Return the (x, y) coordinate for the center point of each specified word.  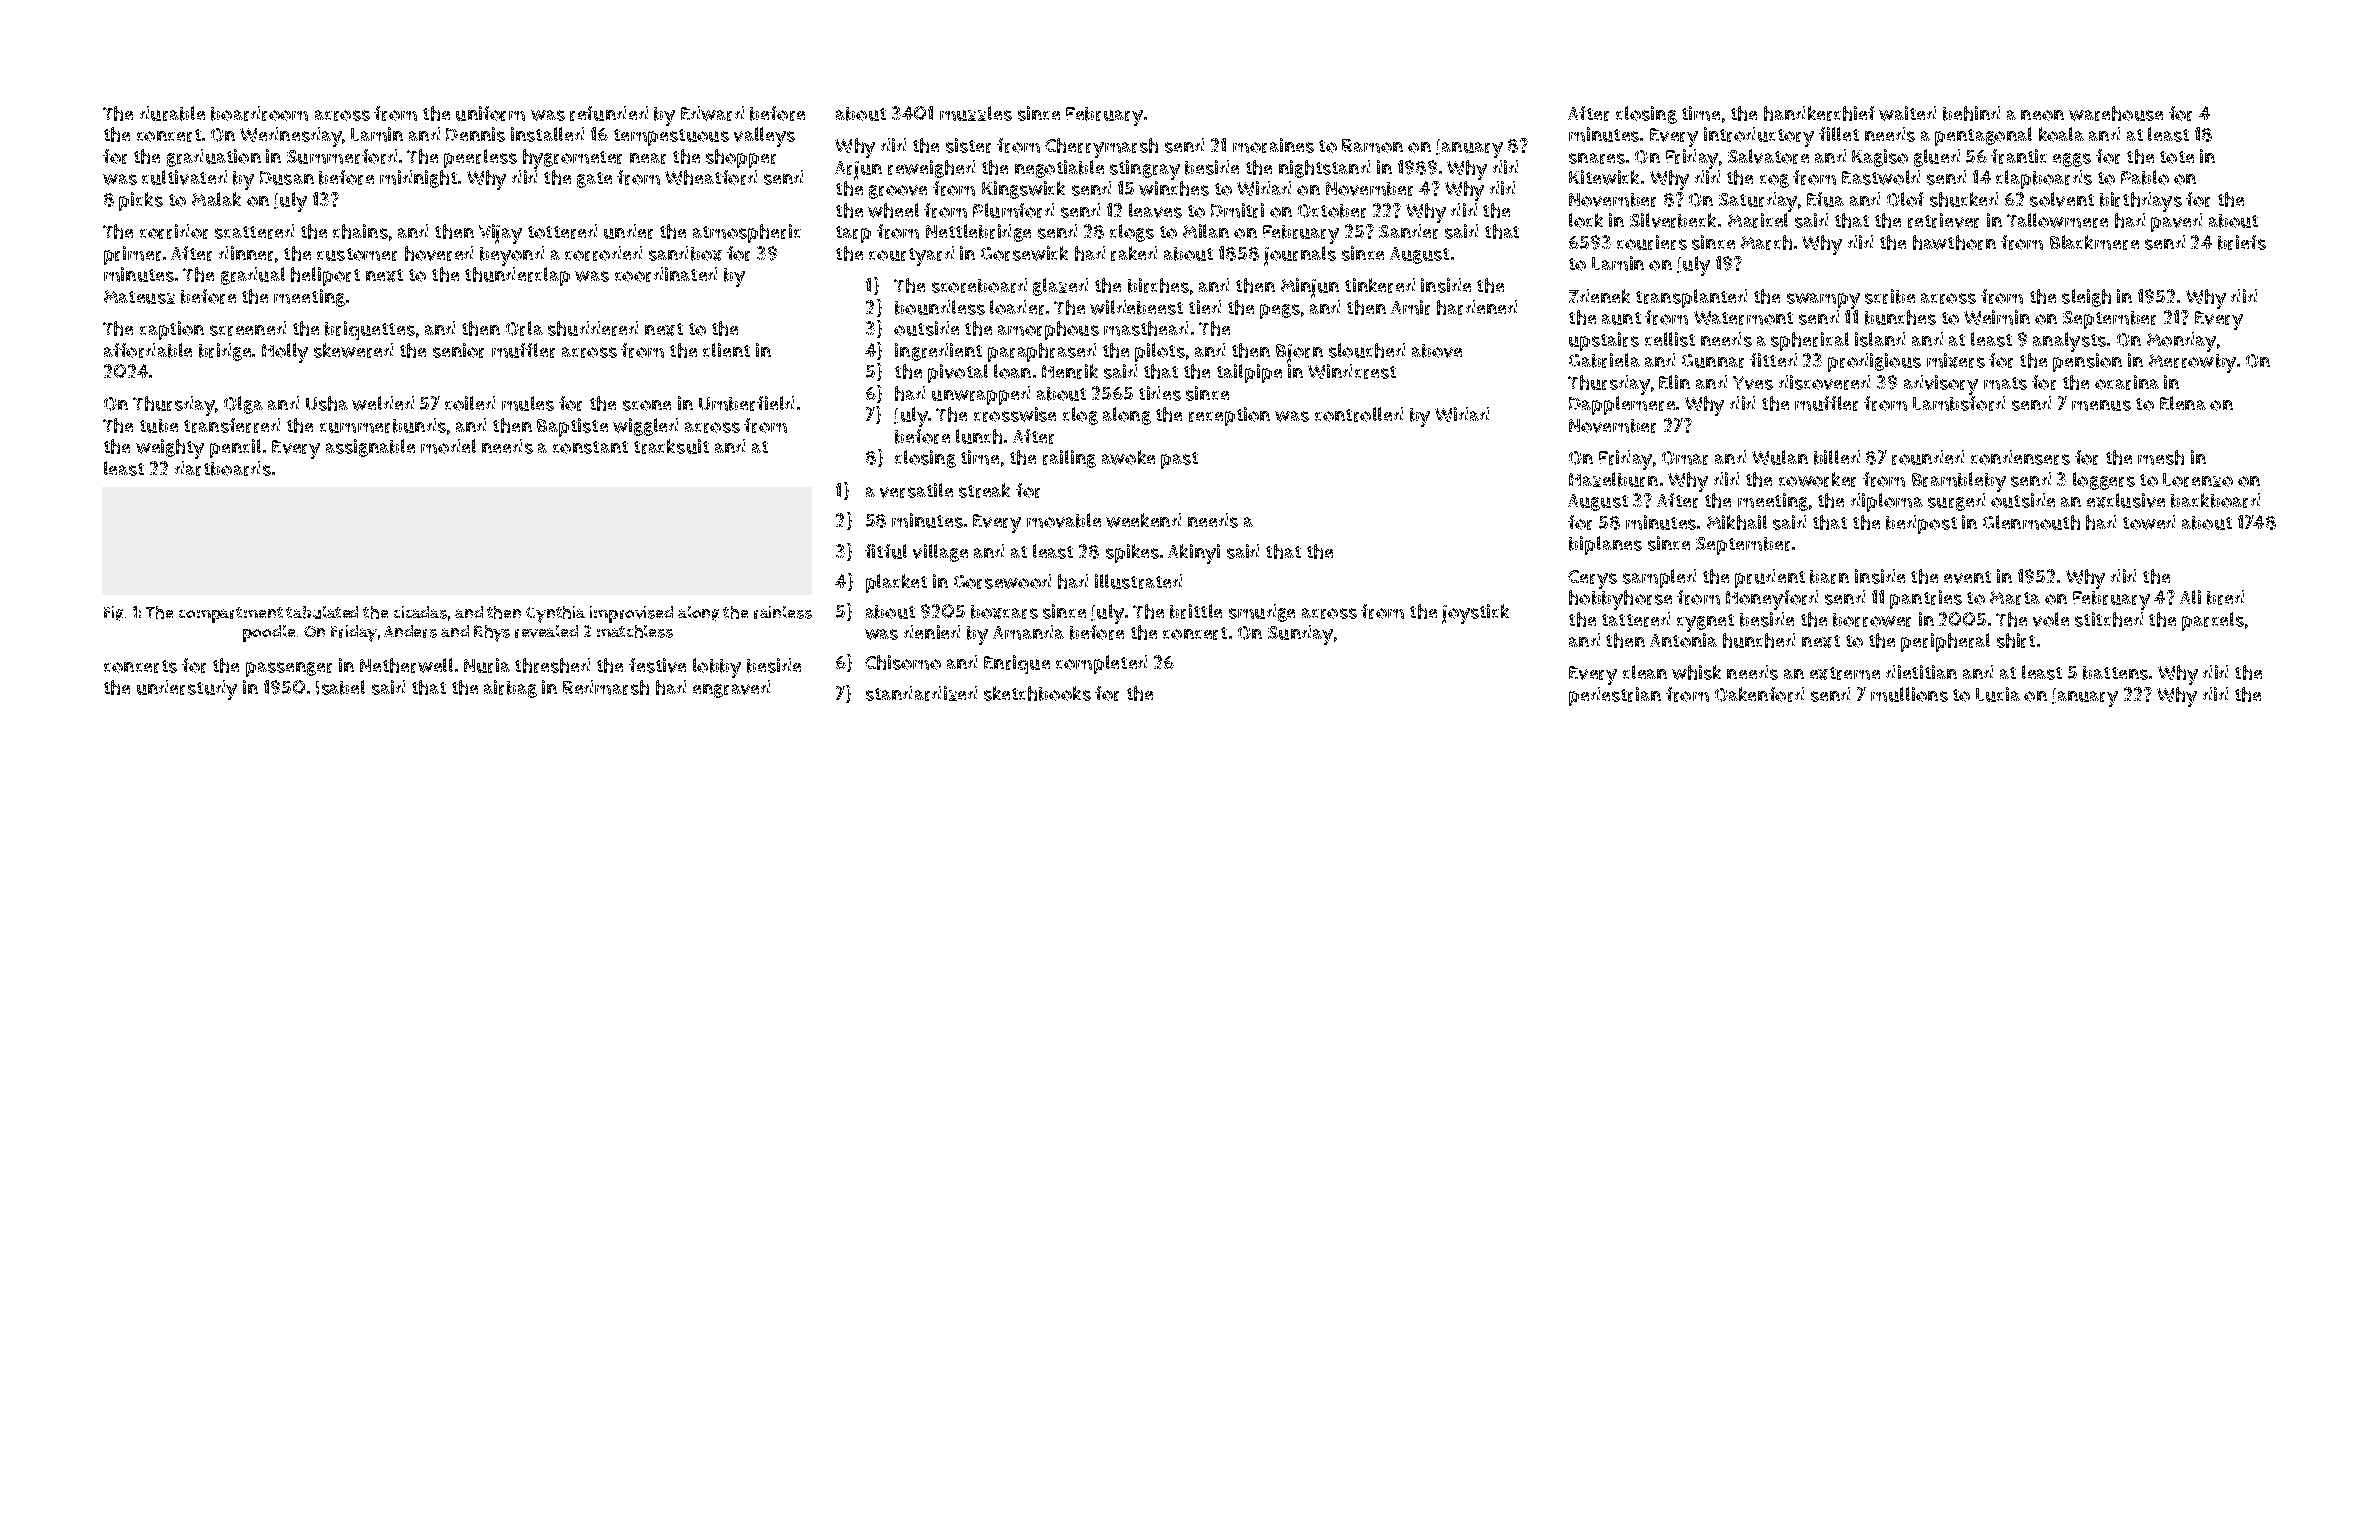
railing (1069, 459)
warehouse (2116, 113)
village (940, 553)
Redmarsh (606, 687)
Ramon (1372, 146)
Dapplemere (1622, 405)
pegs (1280, 311)
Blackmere (2094, 242)
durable (172, 113)
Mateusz (139, 297)
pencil (235, 448)
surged (1956, 502)
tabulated (322, 612)
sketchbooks (1037, 693)
